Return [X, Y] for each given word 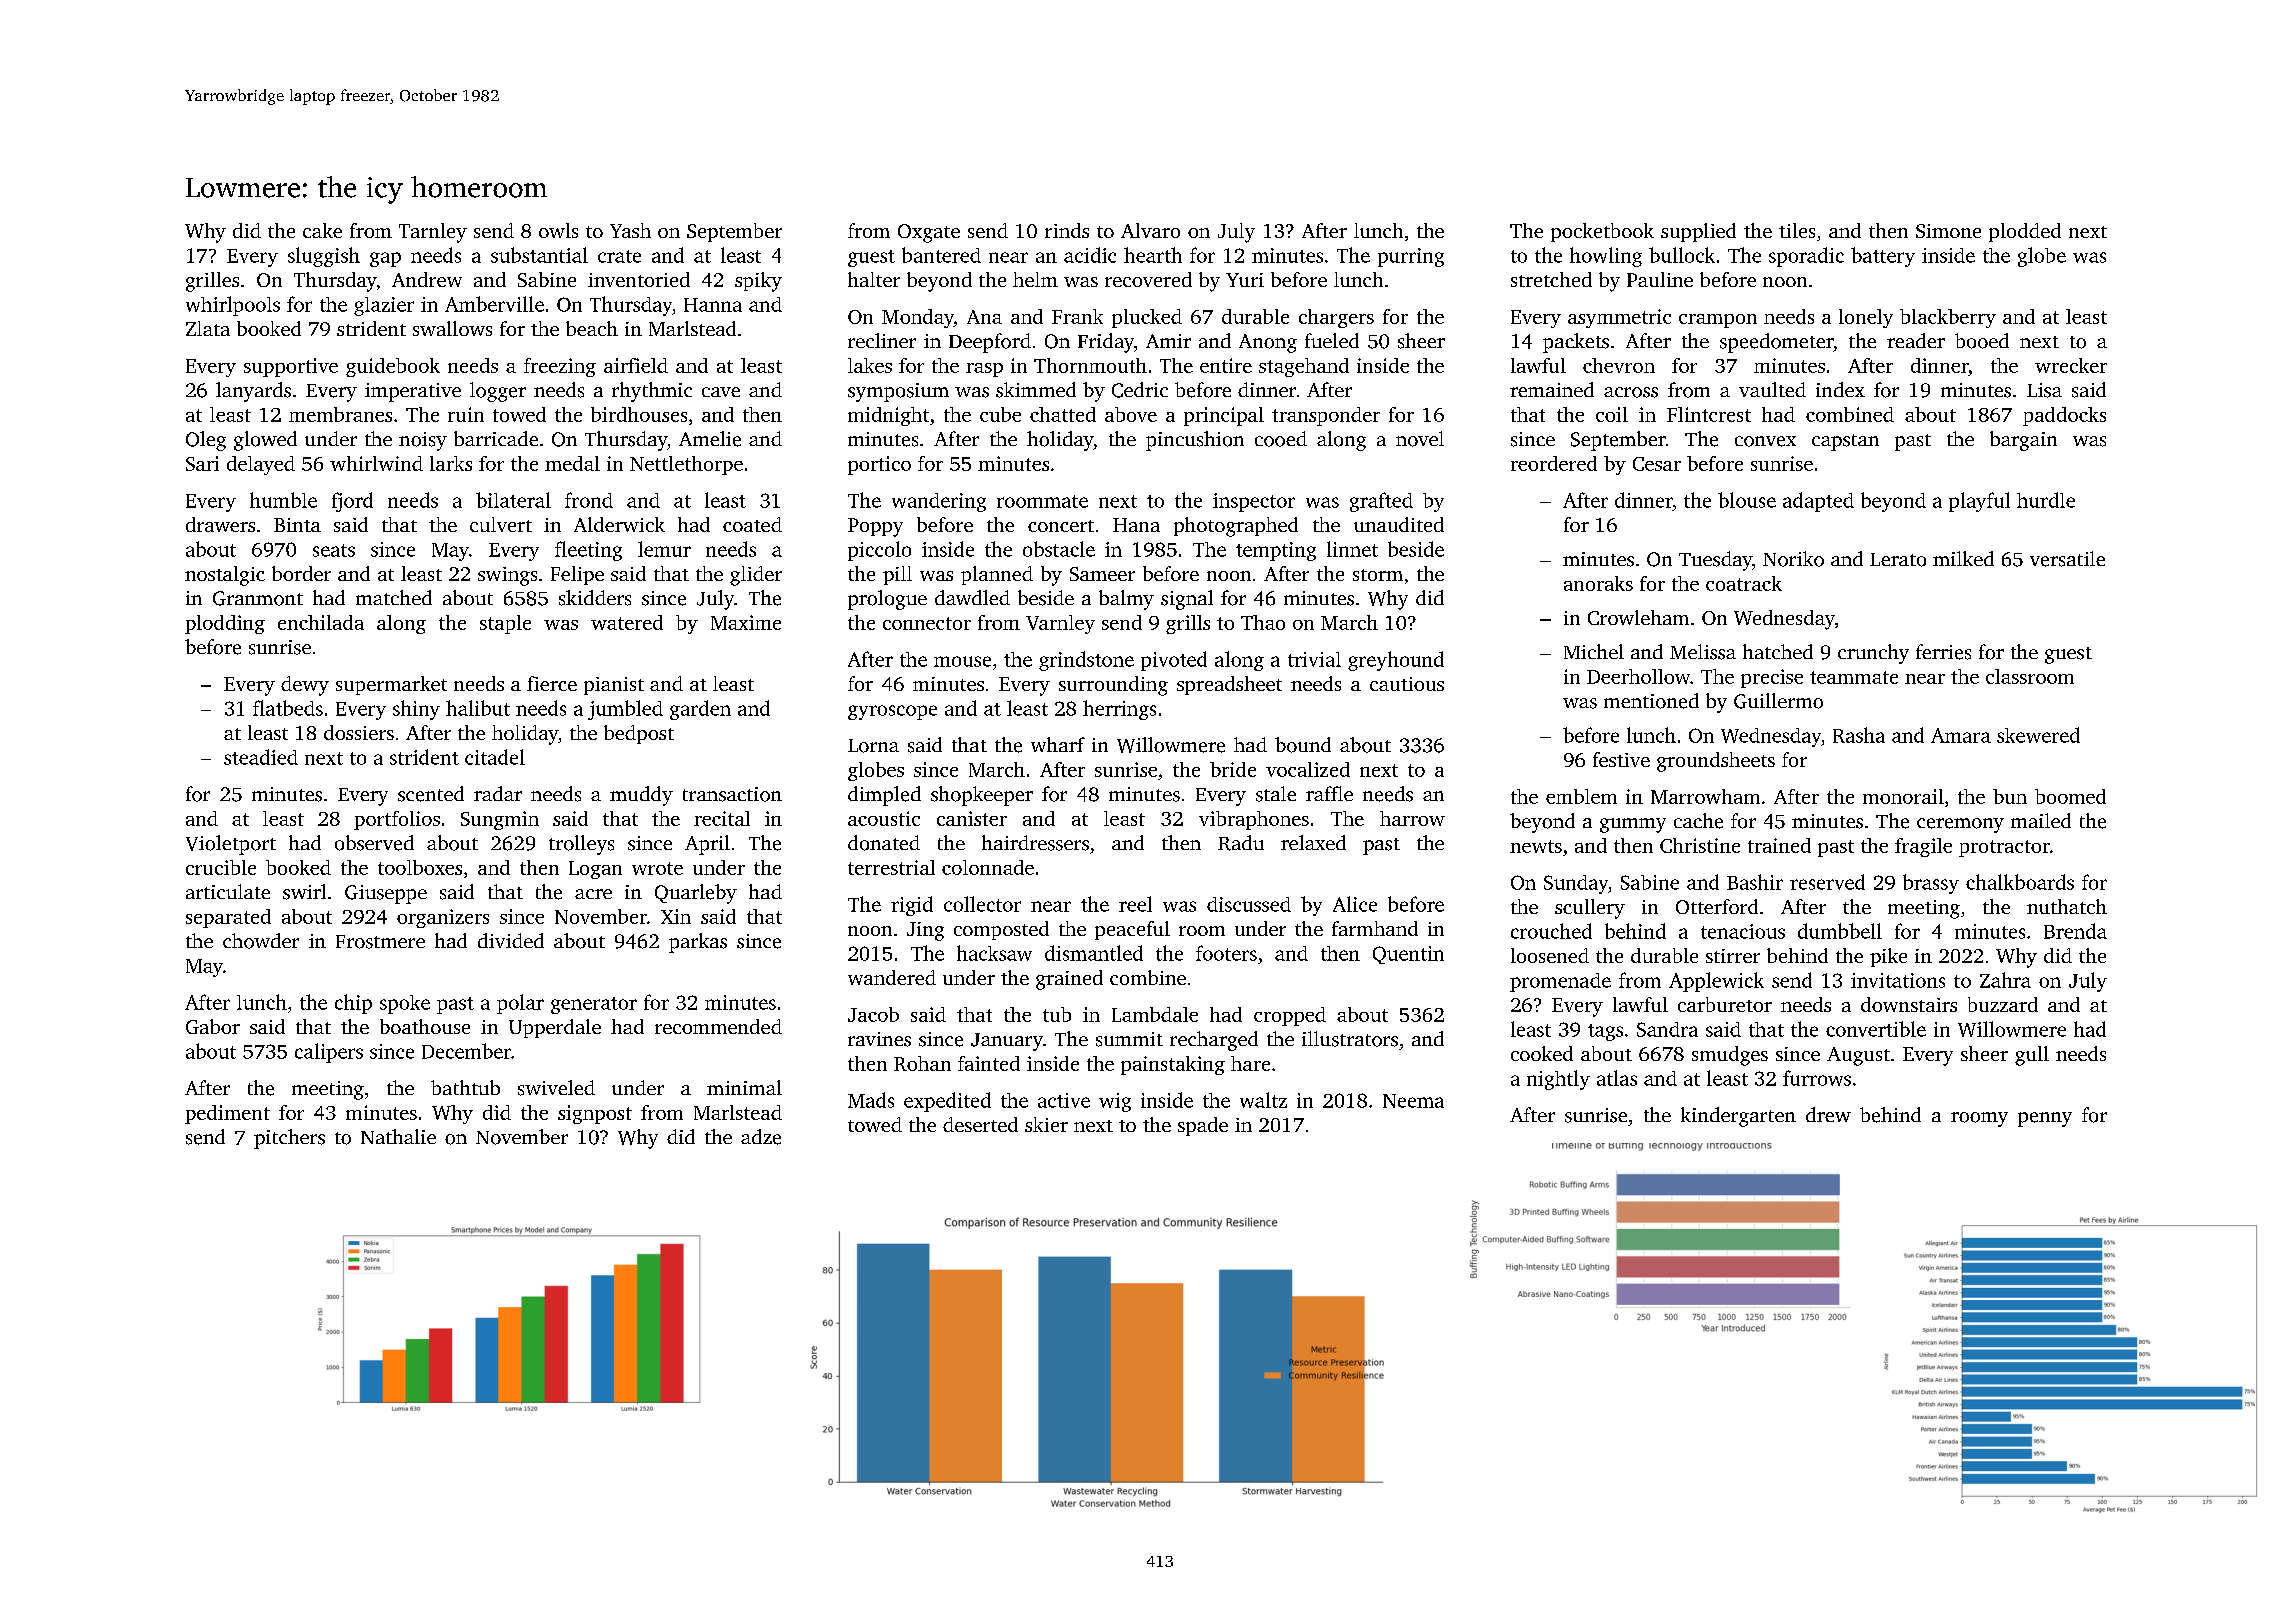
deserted [980, 1124]
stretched [1551, 279]
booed [1982, 341]
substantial [539, 255]
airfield [636, 365]
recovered [1148, 279]
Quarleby [696, 894]
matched [394, 597]
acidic [1090, 255]
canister [972, 818]
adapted [1818, 502]
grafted [1381, 502]
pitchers [289, 1139]
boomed [2070, 796]
